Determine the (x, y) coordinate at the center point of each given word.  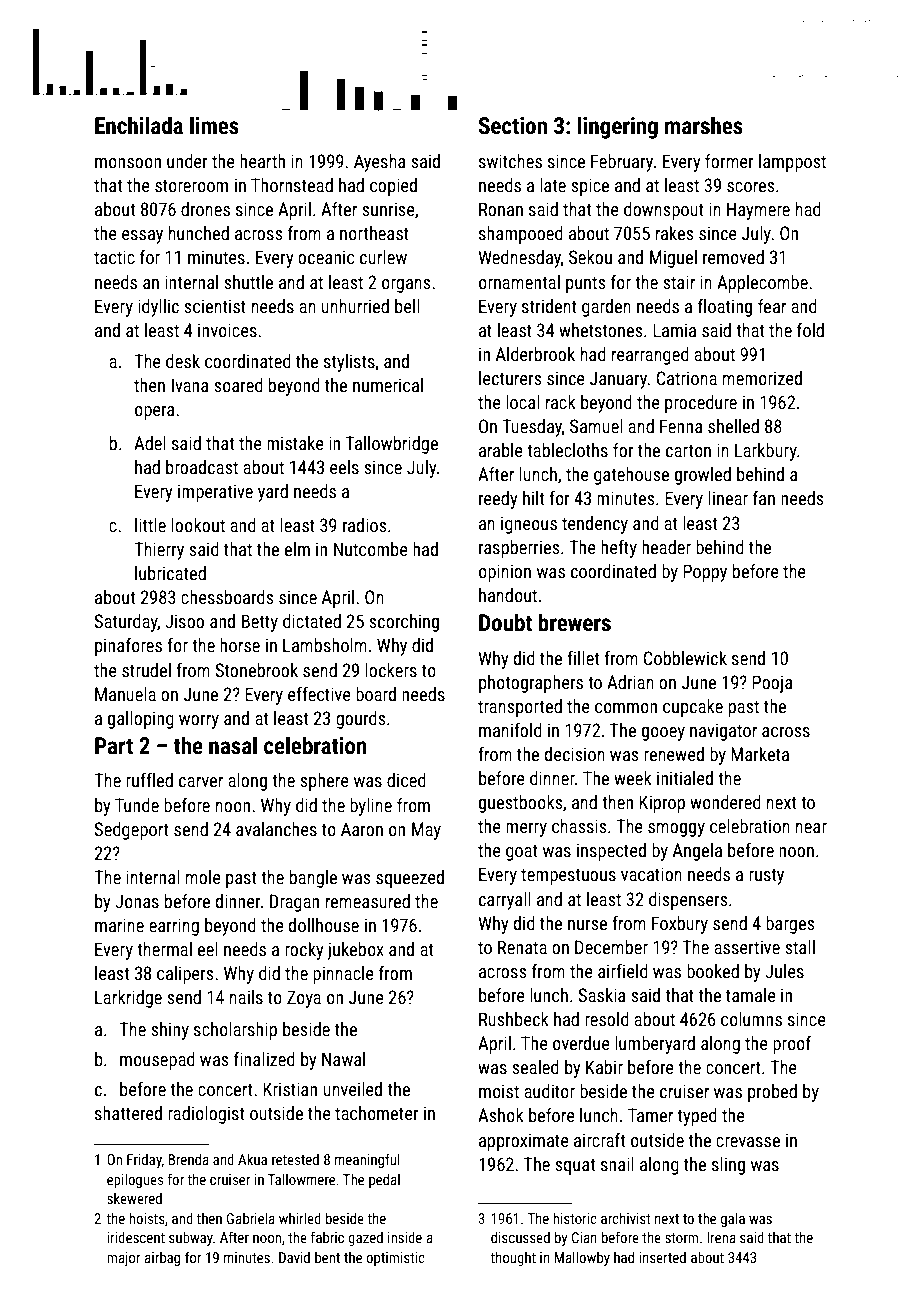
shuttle (248, 282)
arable (501, 450)
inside (405, 1237)
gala (733, 1219)
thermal (164, 949)
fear (772, 306)
